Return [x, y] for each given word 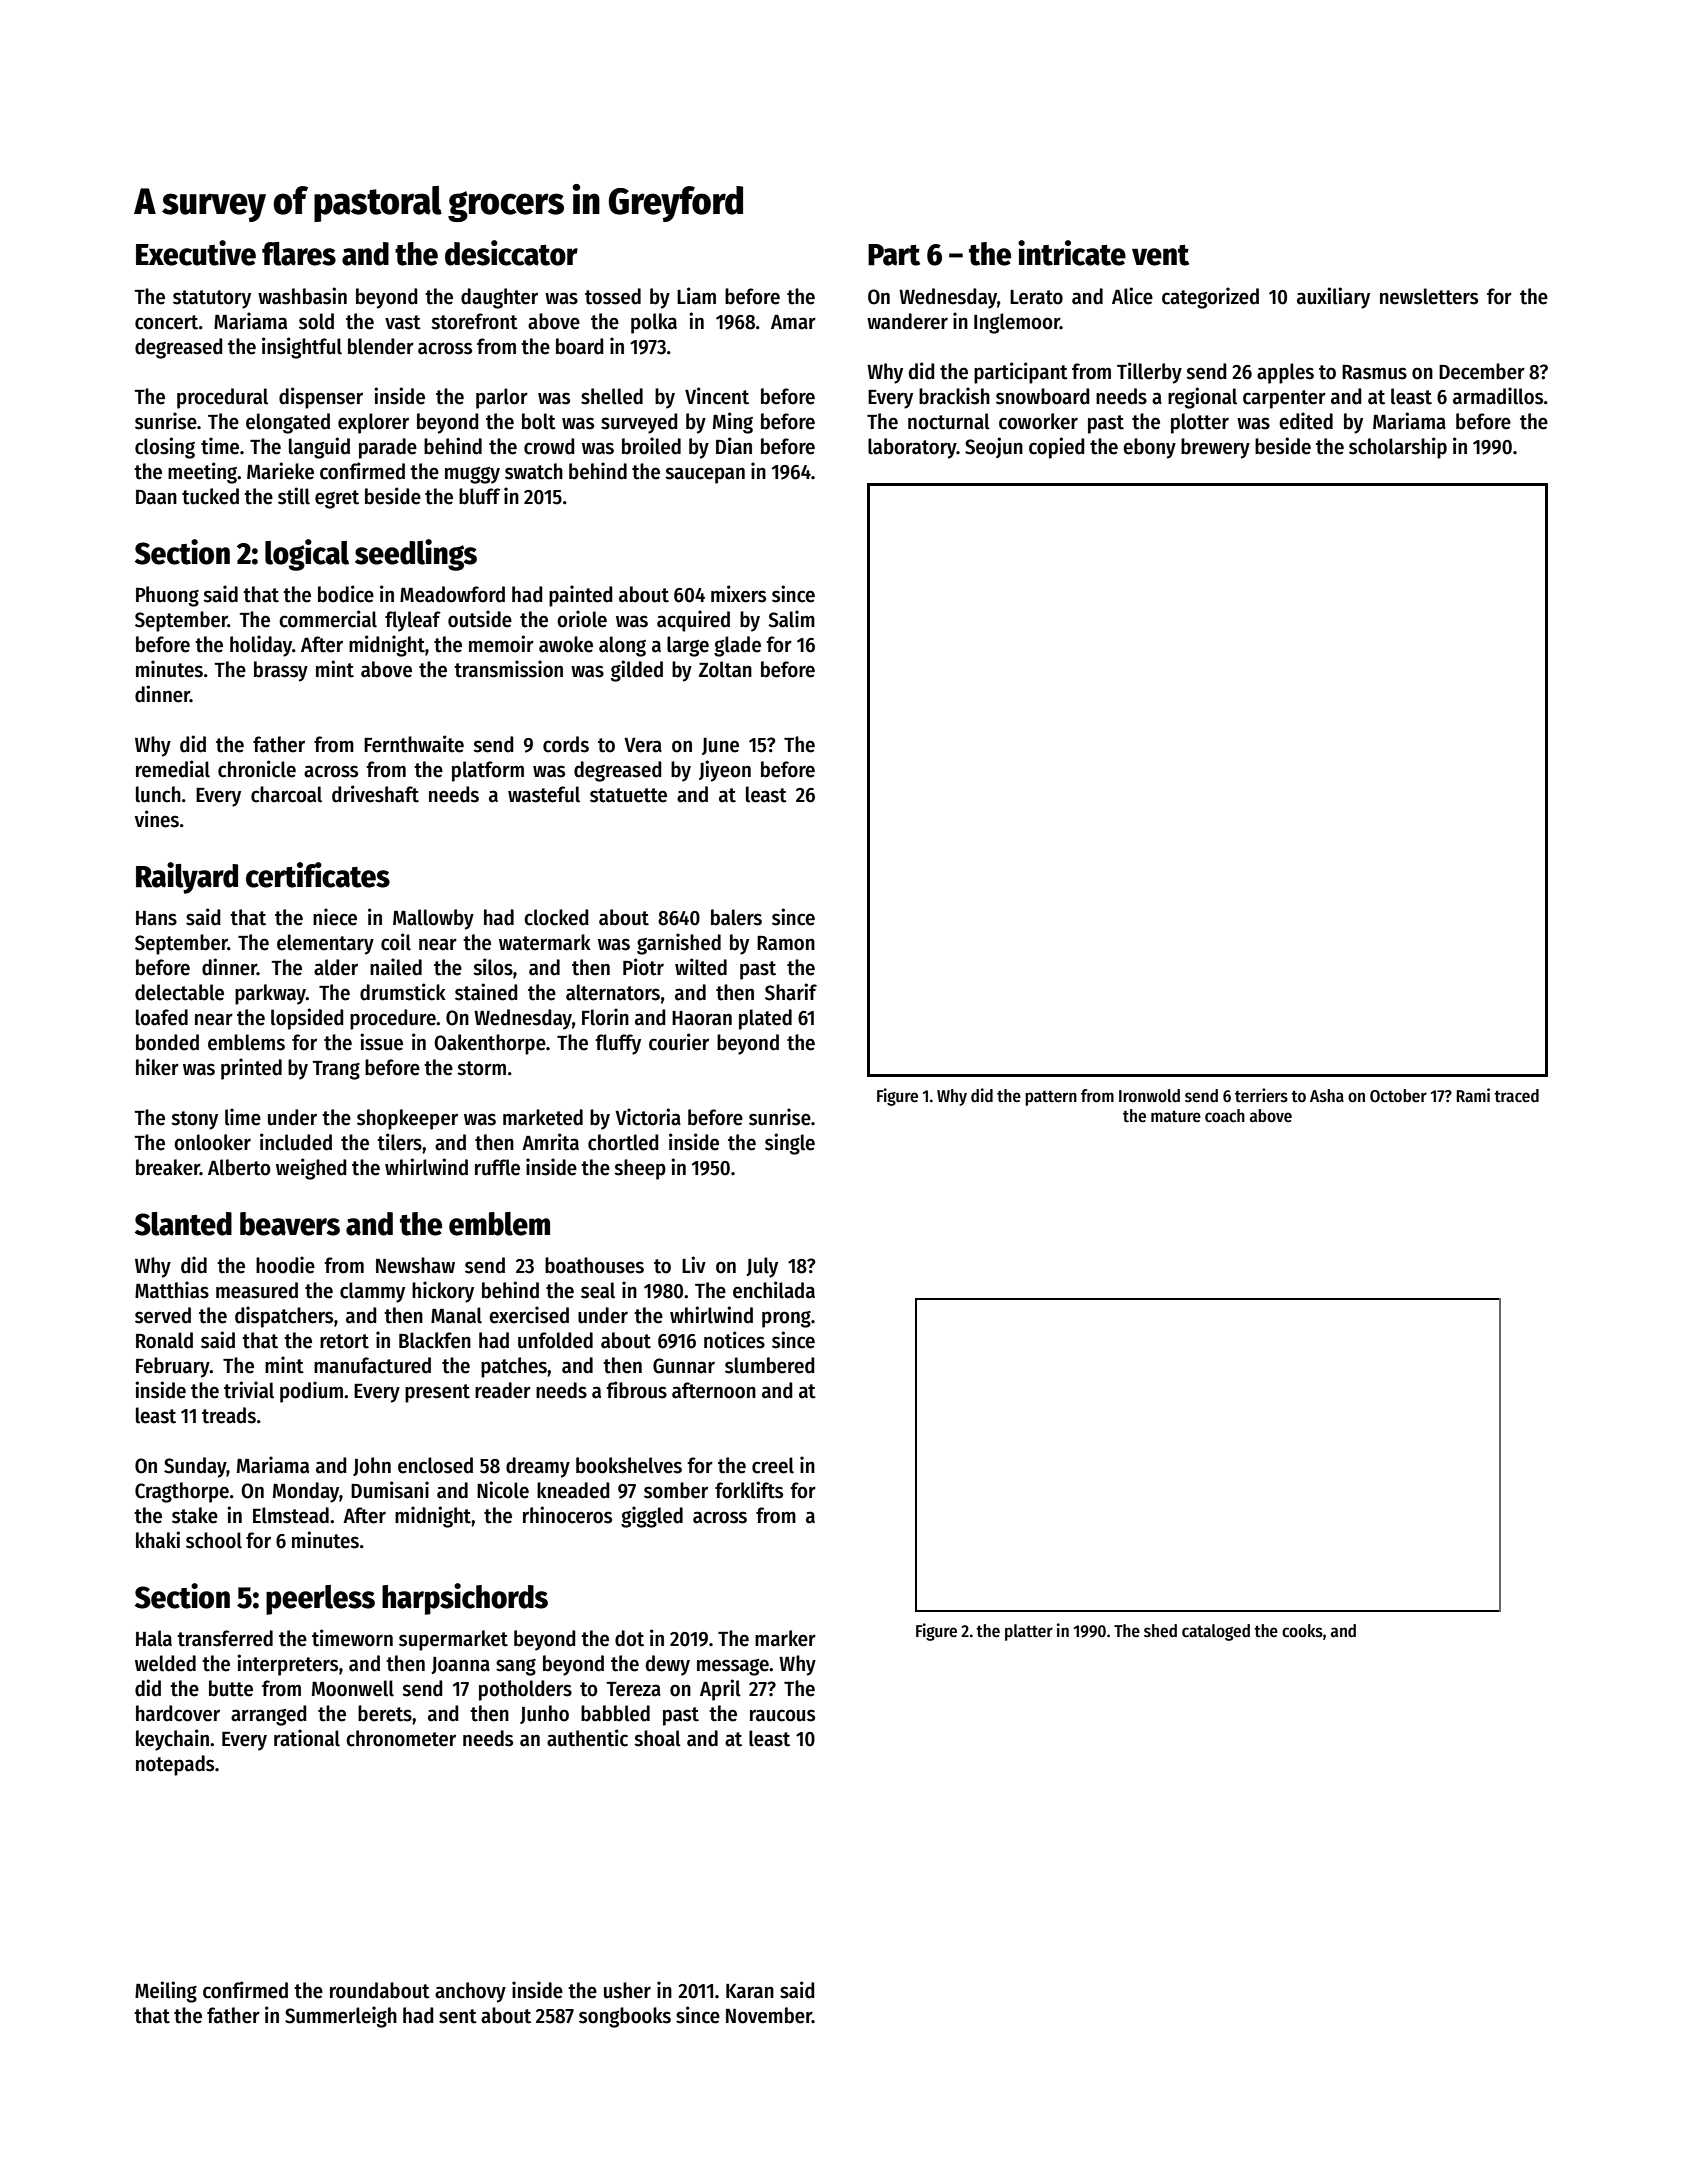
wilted [701, 967]
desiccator [511, 253]
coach [1225, 1116]
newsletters [1429, 296]
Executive [196, 253]
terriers [1261, 1095]
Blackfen [435, 1340]
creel [773, 1465]
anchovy [470, 1992]
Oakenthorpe [490, 1044]
